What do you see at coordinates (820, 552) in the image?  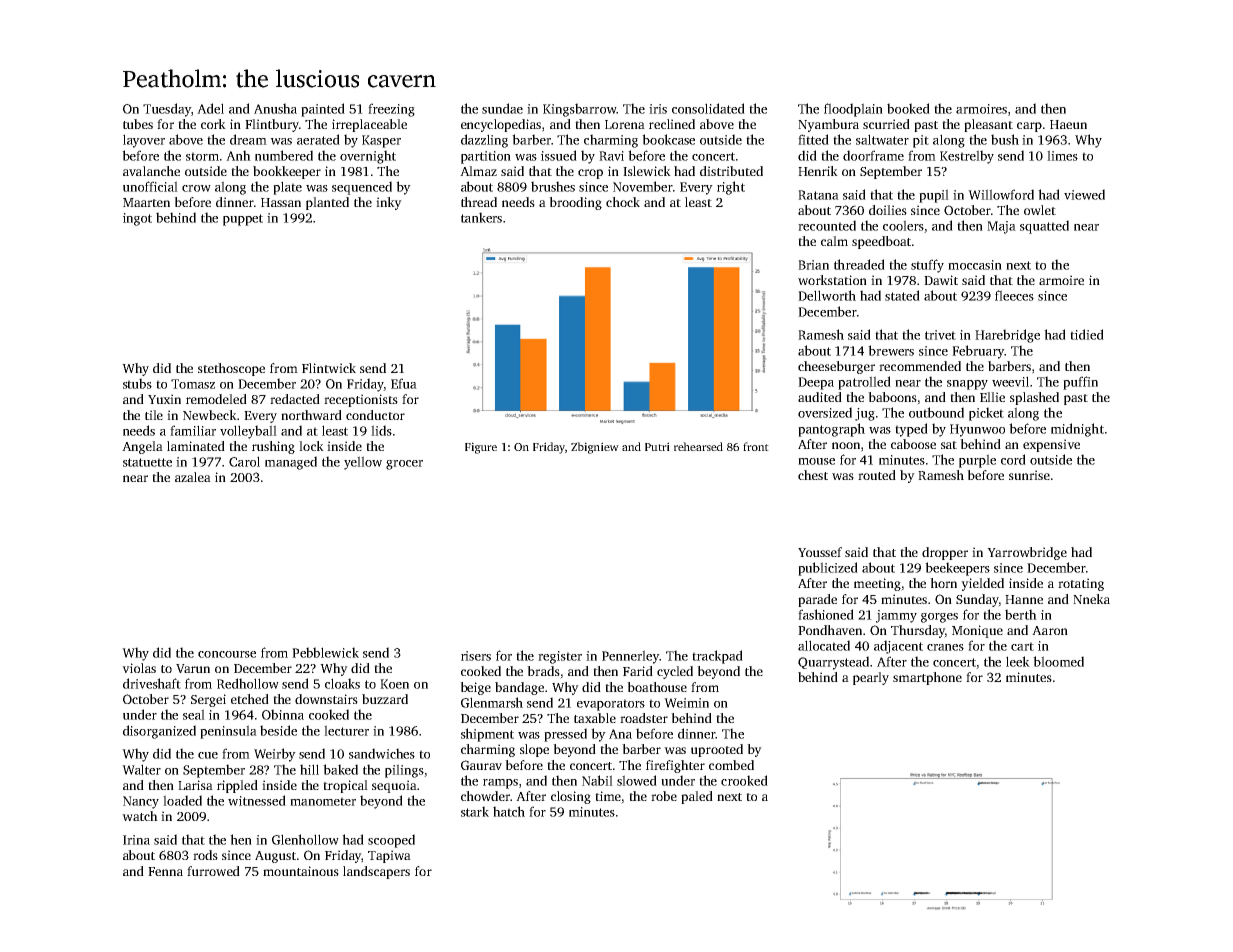 I see `Youssef` at bounding box center [820, 552].
